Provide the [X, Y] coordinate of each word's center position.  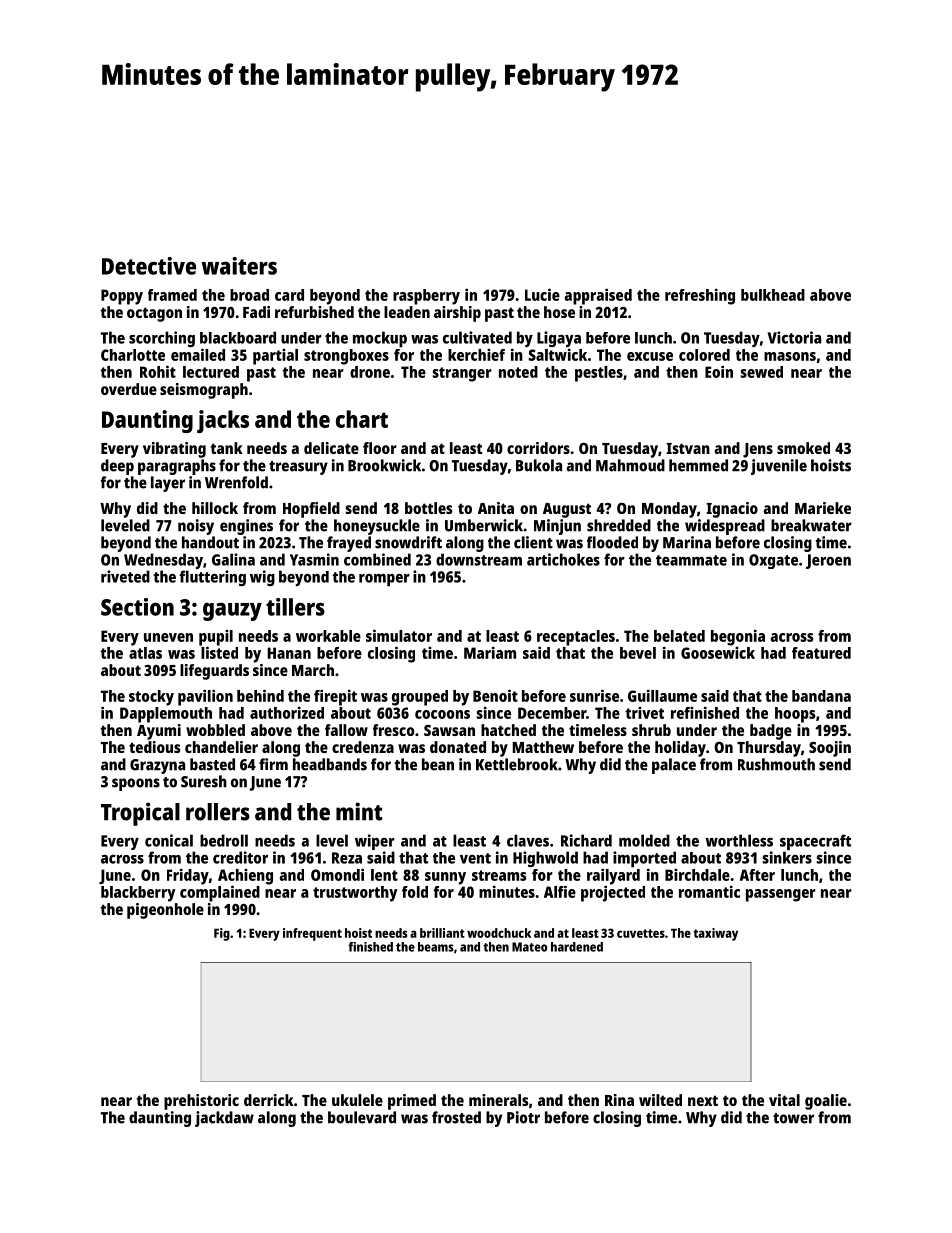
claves [528, 840]
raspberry [426, 297]
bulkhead [773, 295]
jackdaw [224, 1119]
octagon [154, 314]
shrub [651, 730]
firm [273, 764]
